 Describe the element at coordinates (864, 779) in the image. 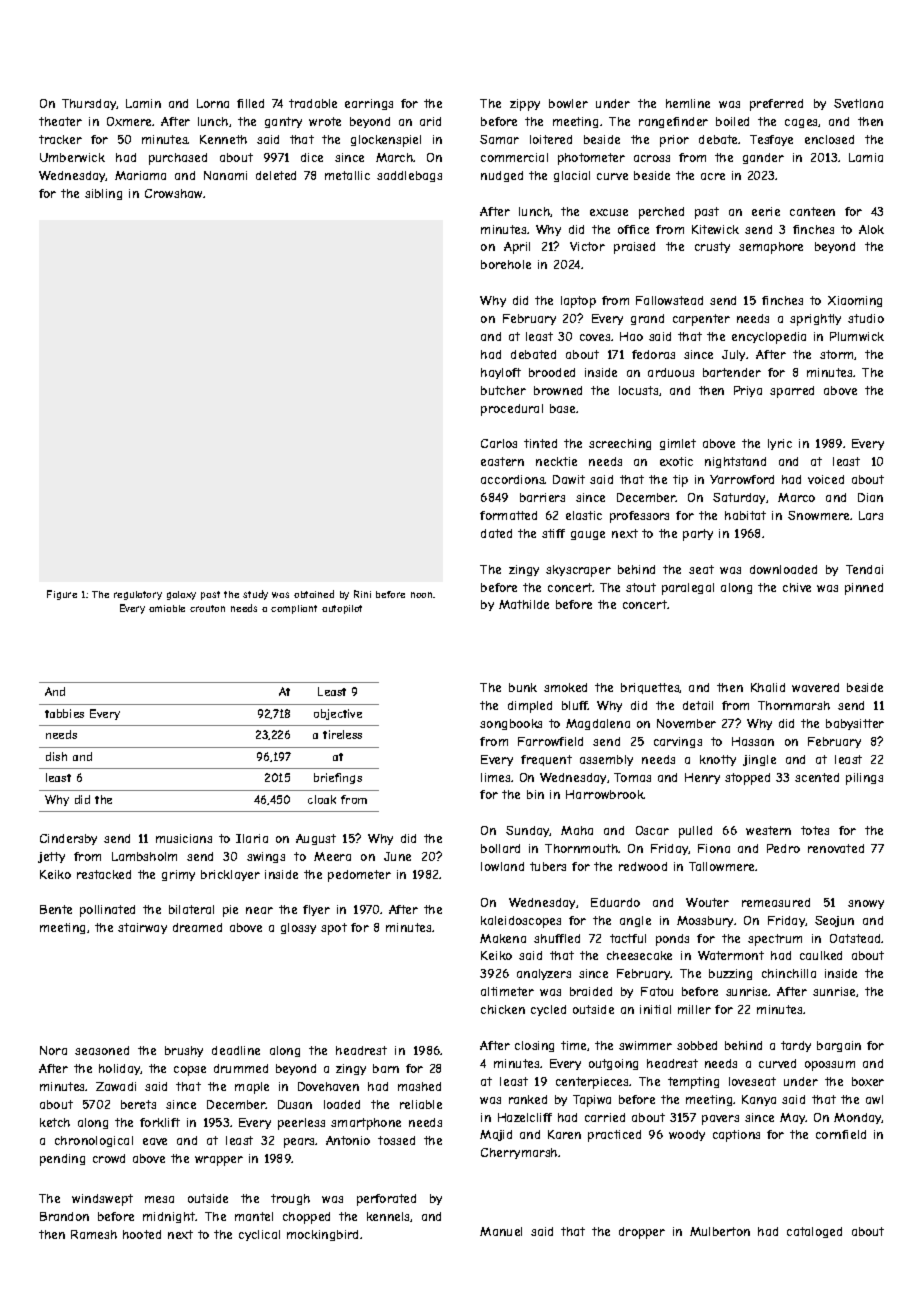

I see `pilings` at that location.
